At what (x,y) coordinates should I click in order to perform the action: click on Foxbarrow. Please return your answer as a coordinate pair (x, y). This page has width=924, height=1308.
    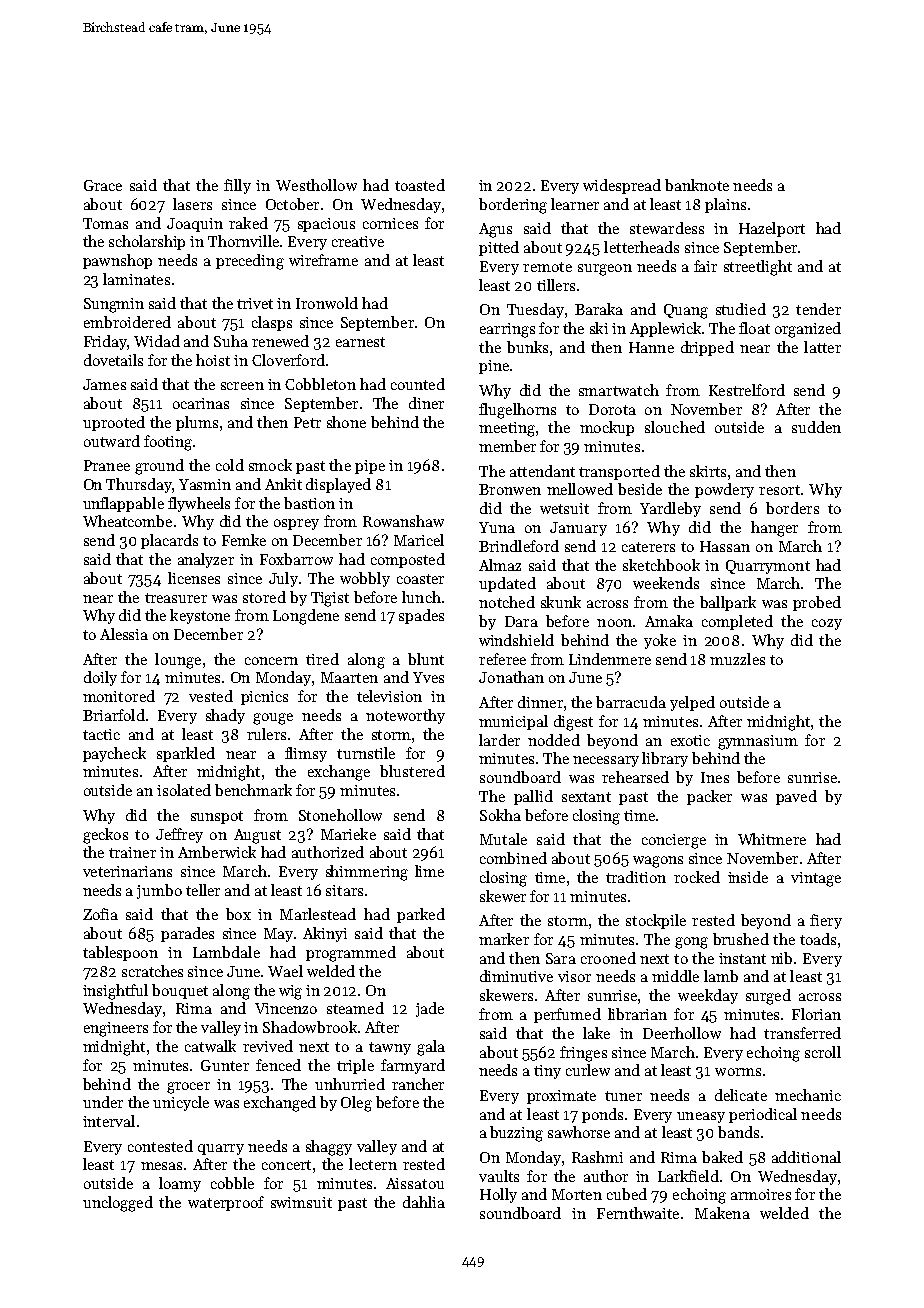
    Looking at the image, I should click on (296, 559).
